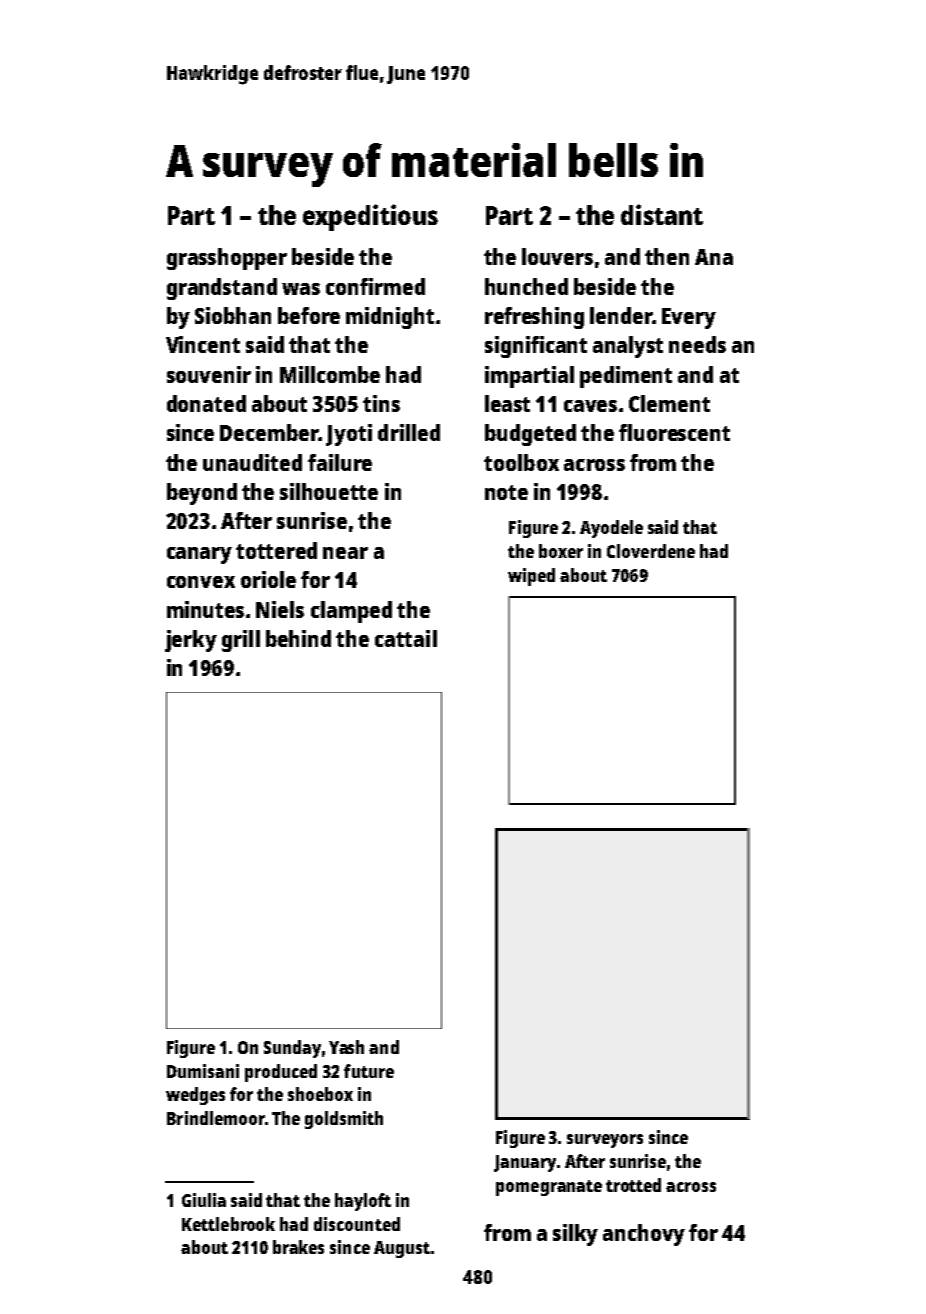 This image has height=1314, width=926. Describe the element at coordinates (406, 638) in the image. I see `cattail` at that location.
